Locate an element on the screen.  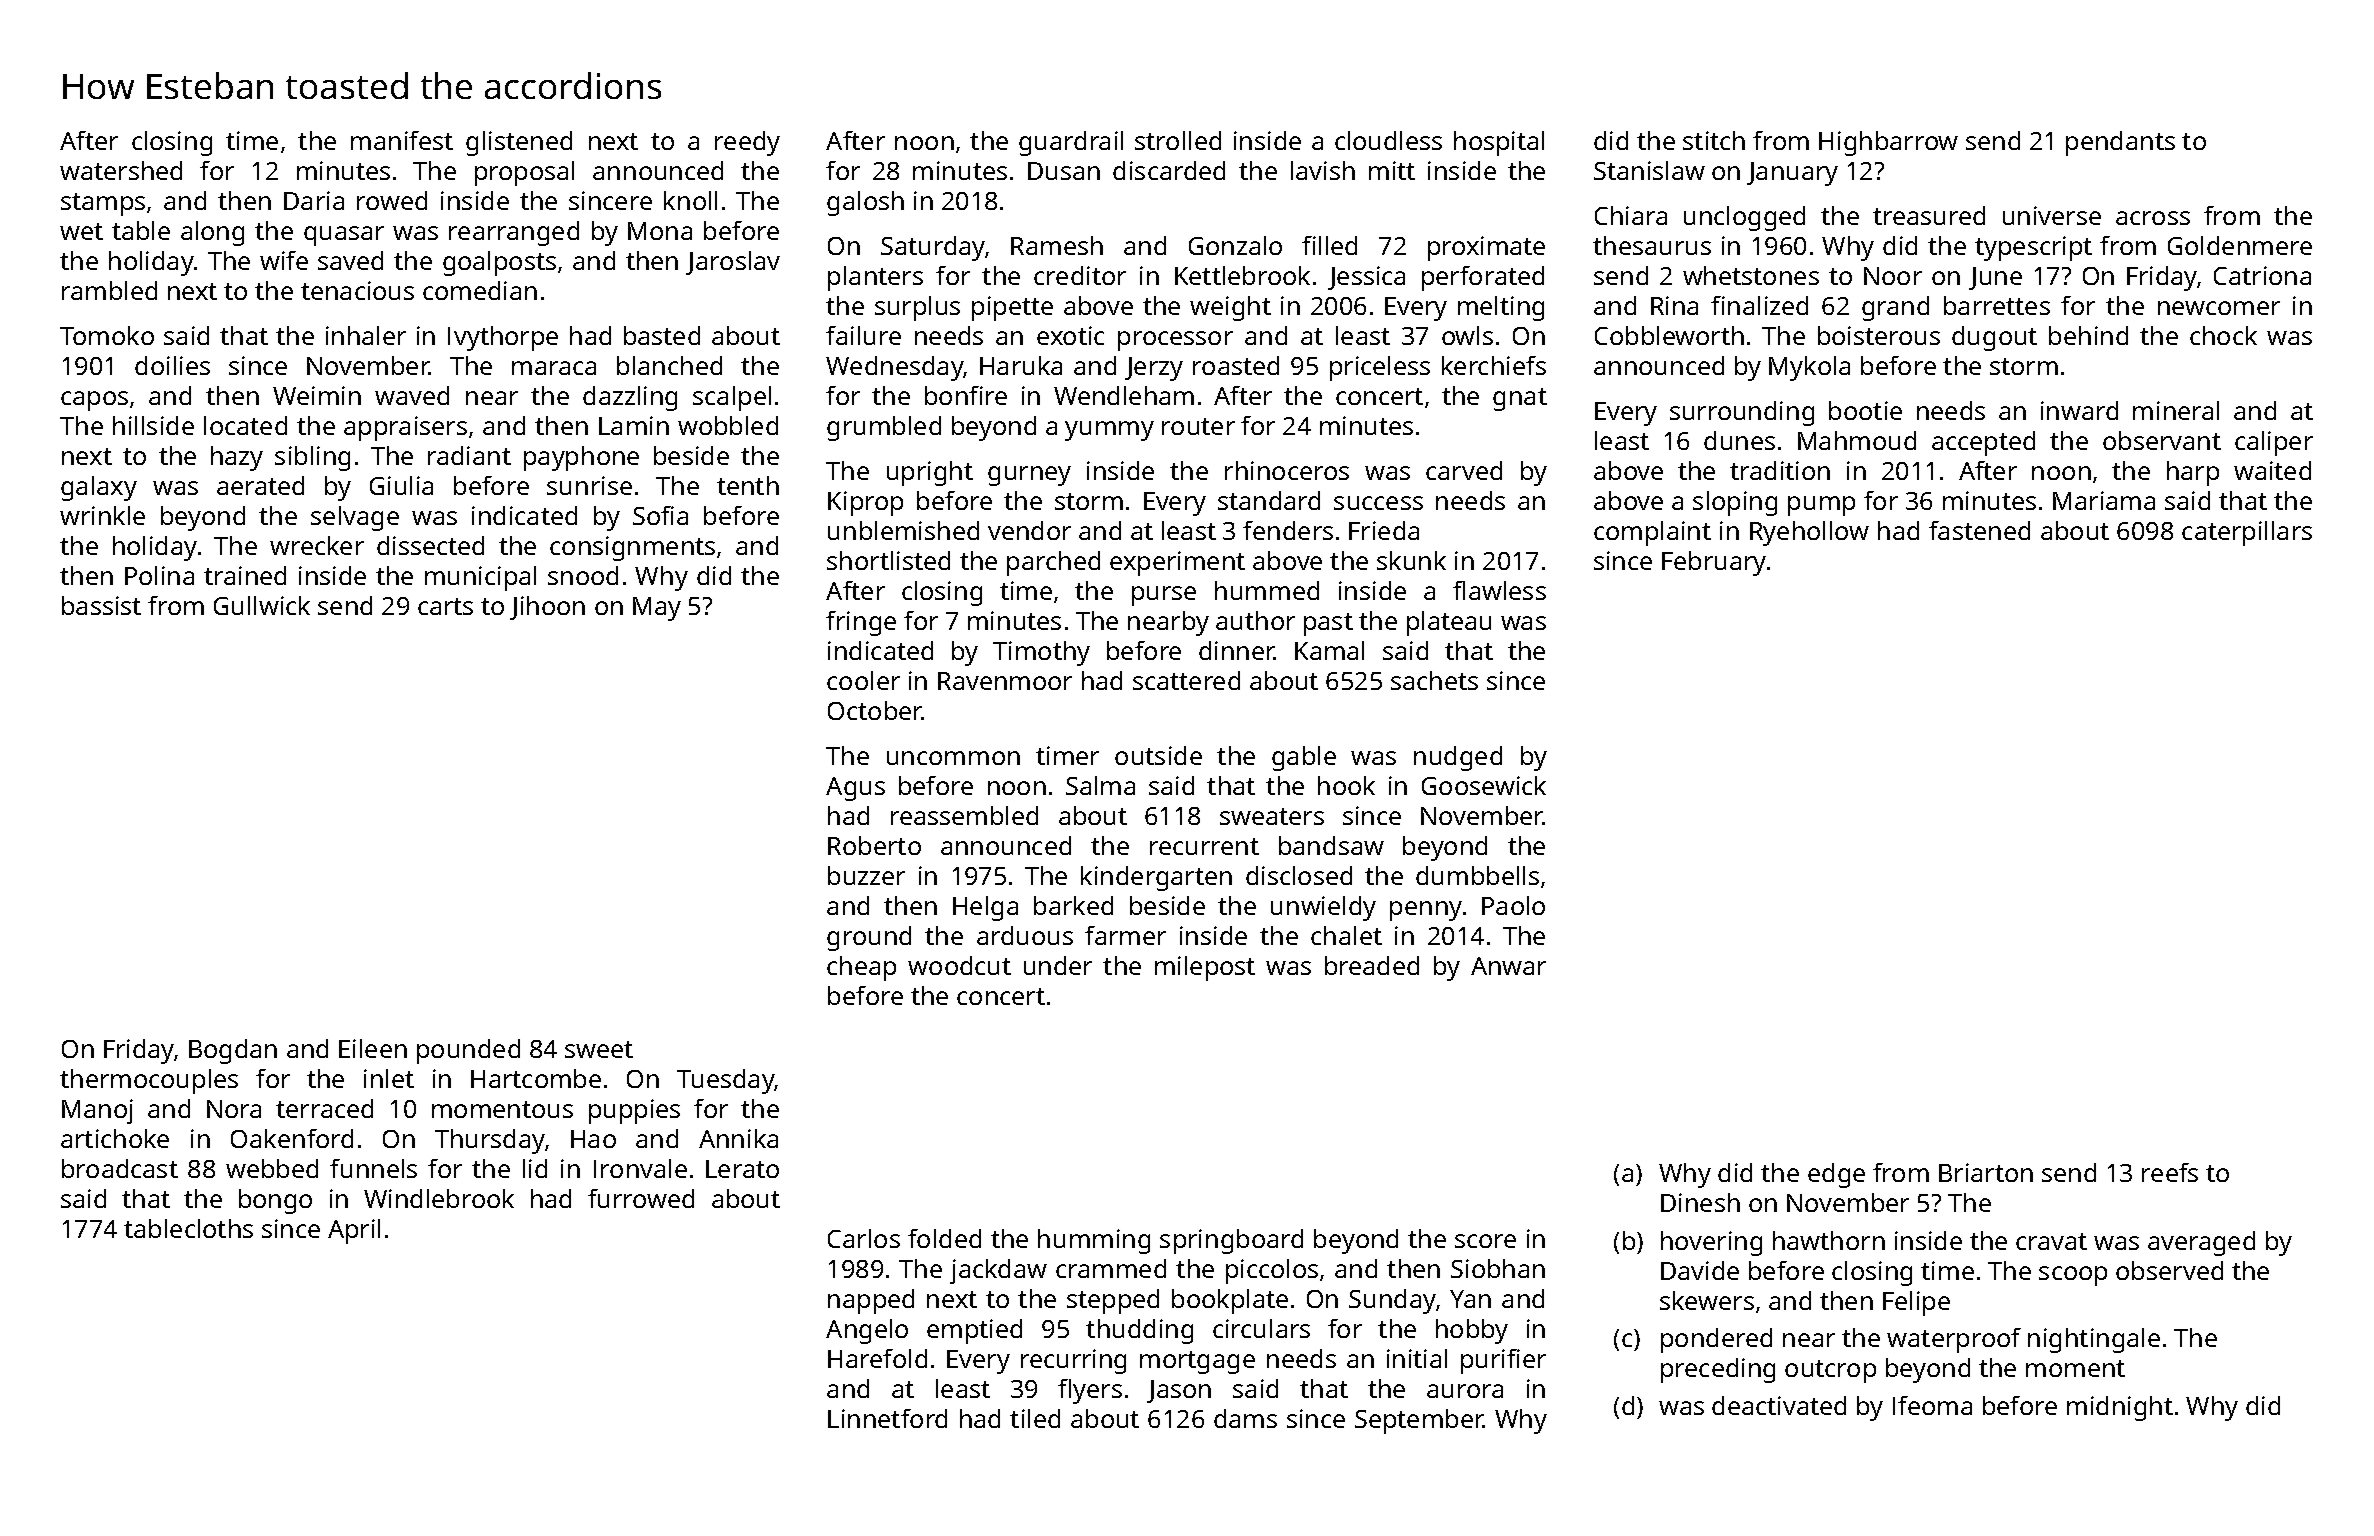
deactivated is located at coordinates (1779, 1405).
